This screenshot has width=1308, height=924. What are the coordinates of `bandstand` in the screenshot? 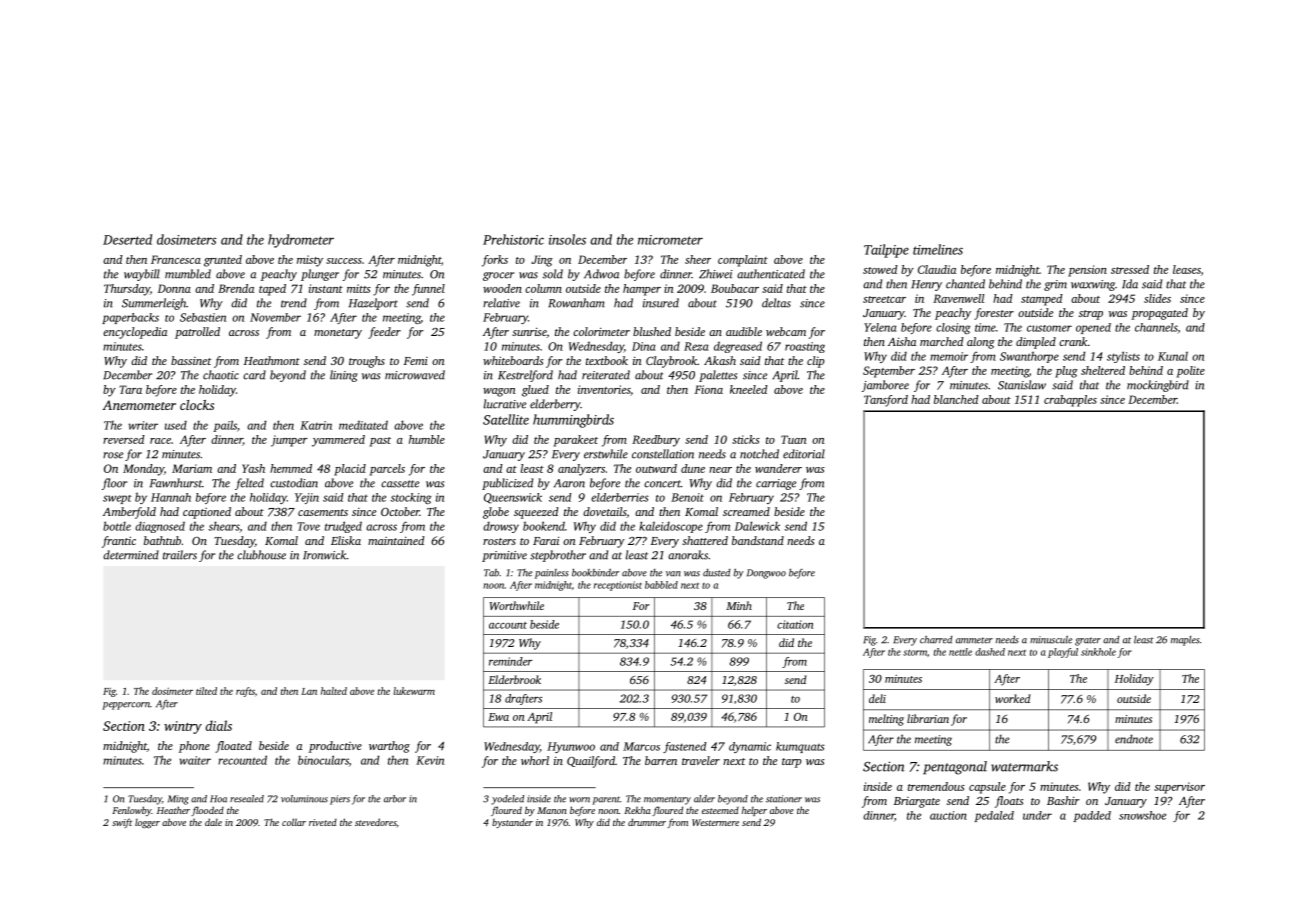 It's located at (758, 540).
